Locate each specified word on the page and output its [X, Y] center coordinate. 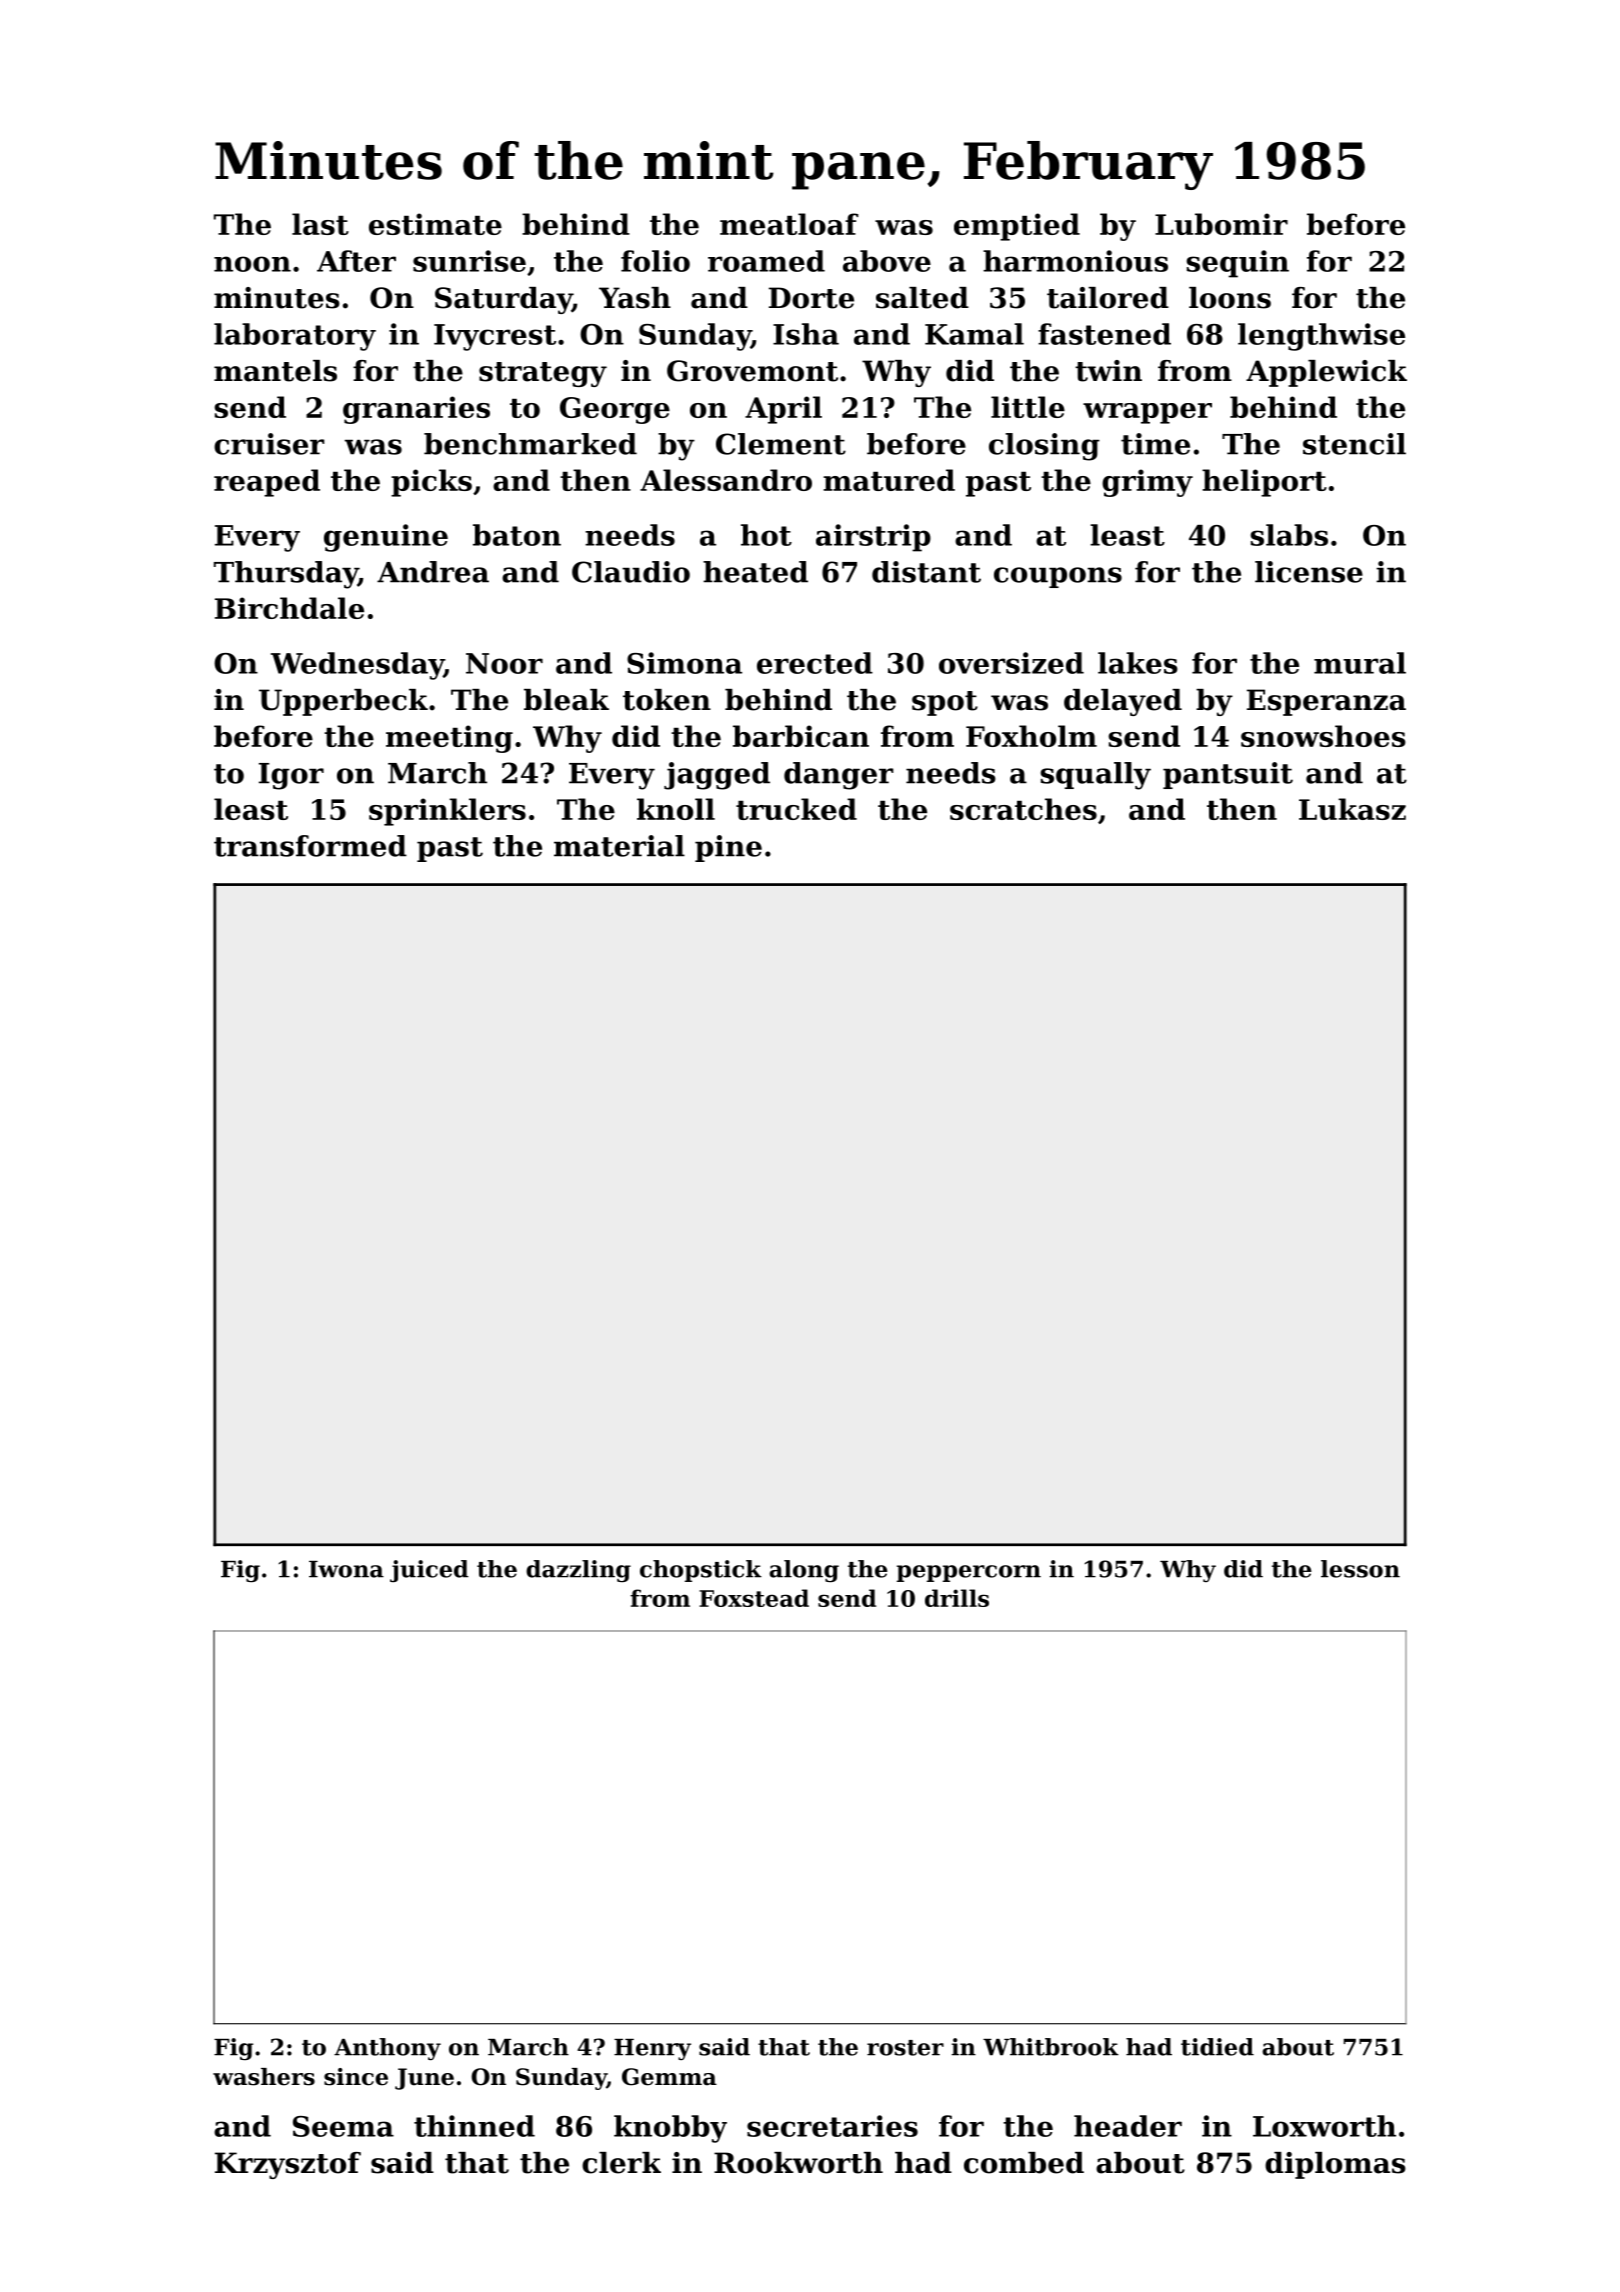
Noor [504, 663]
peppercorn [969, 1573]
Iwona [346, 1569]
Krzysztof [288, 2165]
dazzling [578, 1571]
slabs [1289, 535]
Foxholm [1031, 736]
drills [957, 1598]
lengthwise [1321, 337]
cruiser [269, 444]
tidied [1217, 2047]
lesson [1360, 1569]
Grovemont [752, 371]
